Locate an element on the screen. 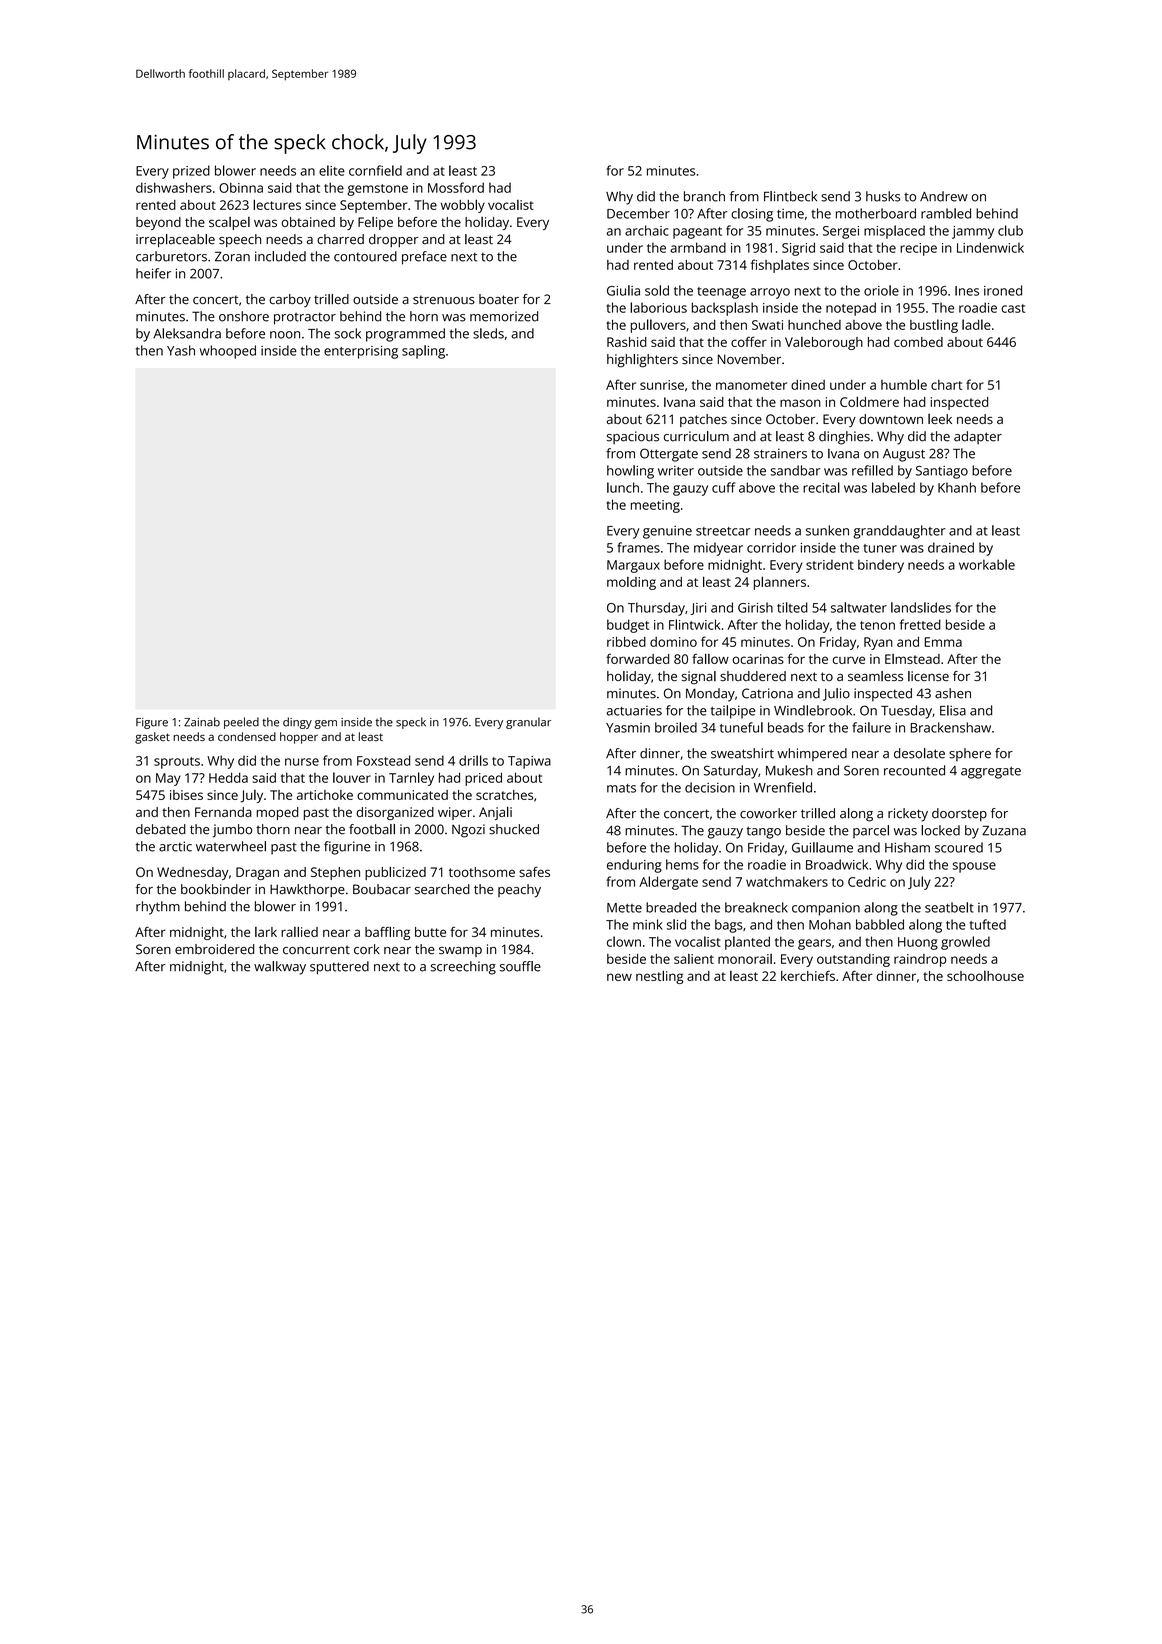 Image resolution: width=1162 pixels, height=1644 pixels. Zainab is located at coordinates (202, 722).
